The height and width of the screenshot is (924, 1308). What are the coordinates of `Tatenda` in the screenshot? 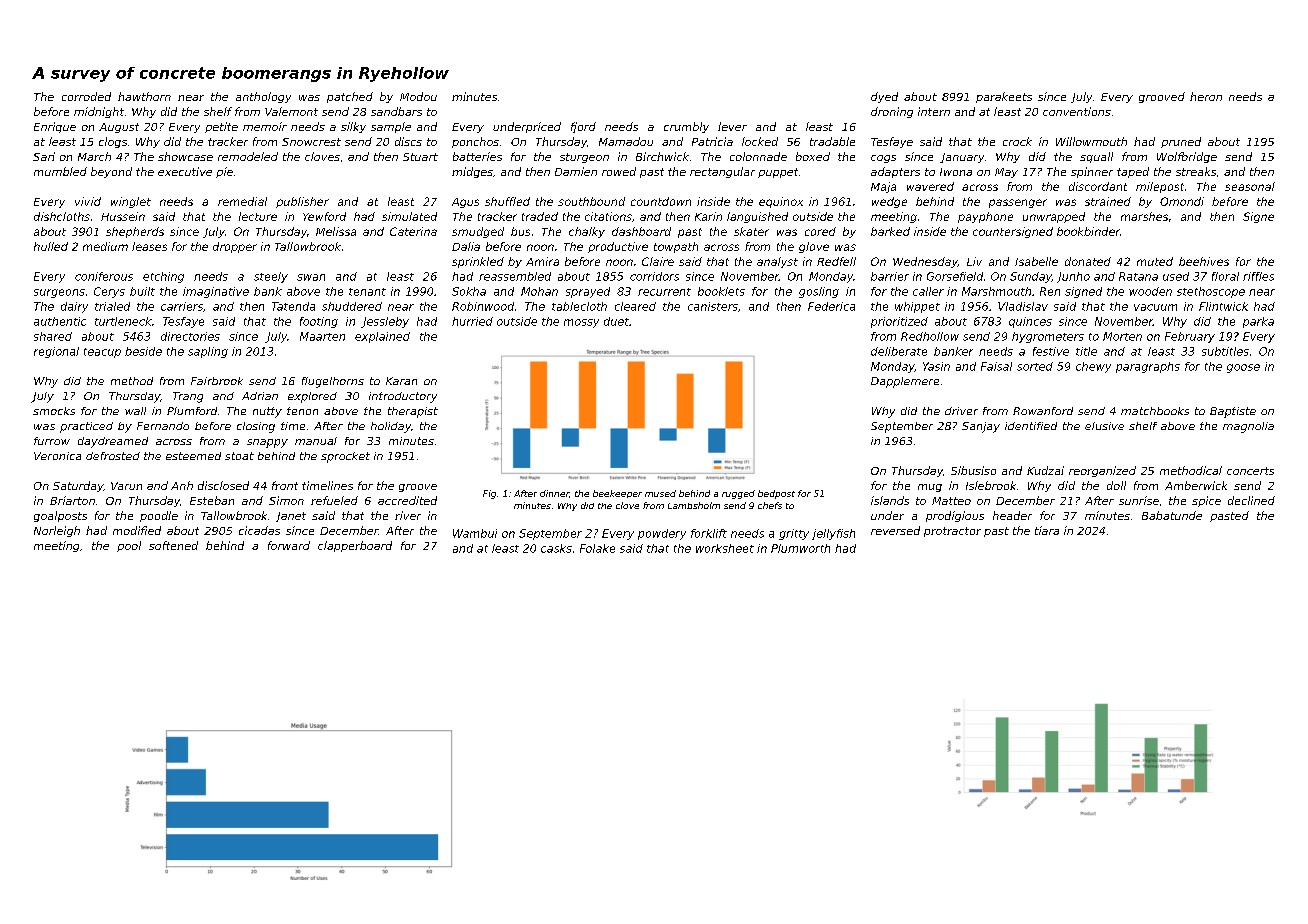 It's located at (293, 306).
